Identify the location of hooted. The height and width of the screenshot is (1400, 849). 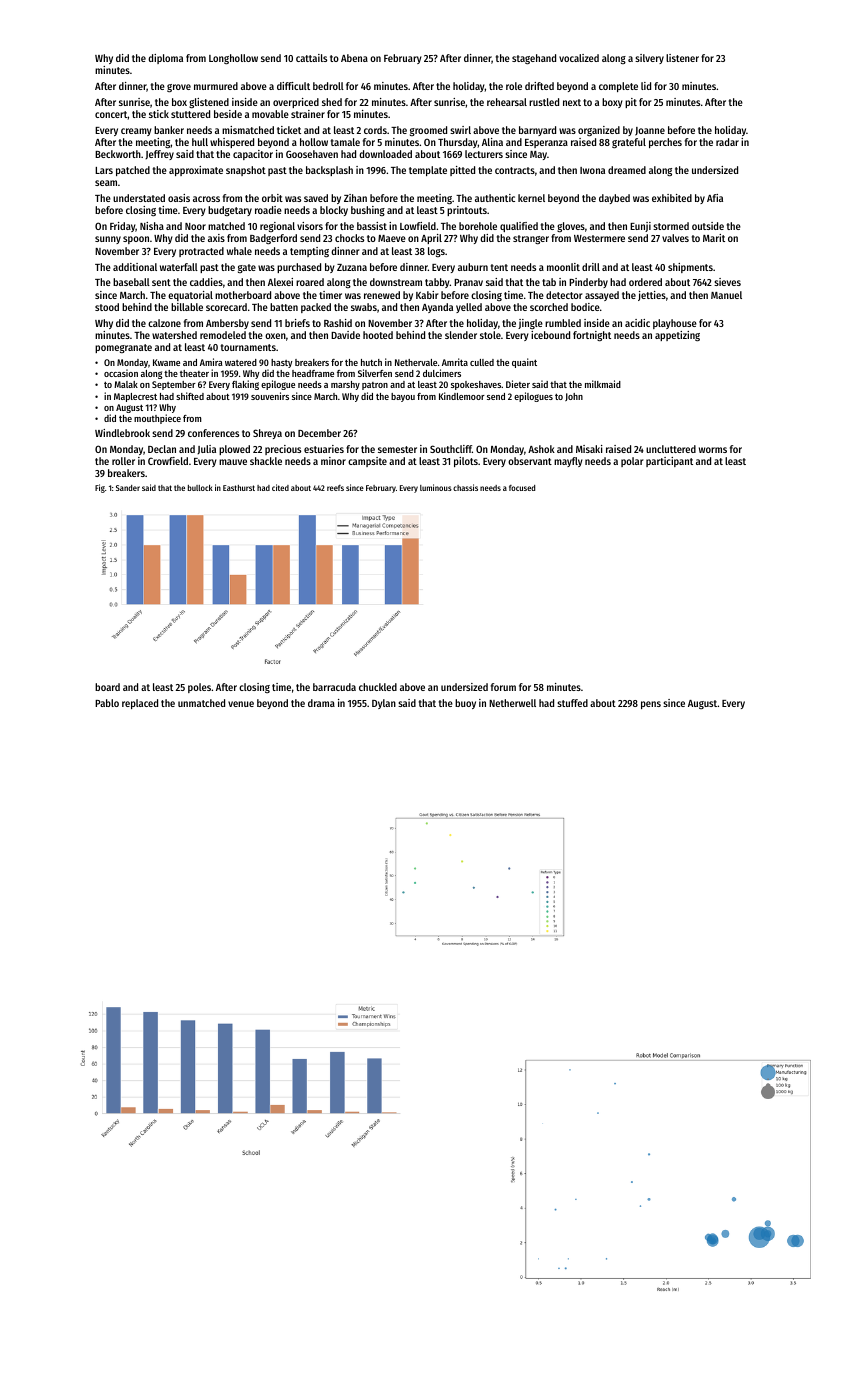
(378, 335).
